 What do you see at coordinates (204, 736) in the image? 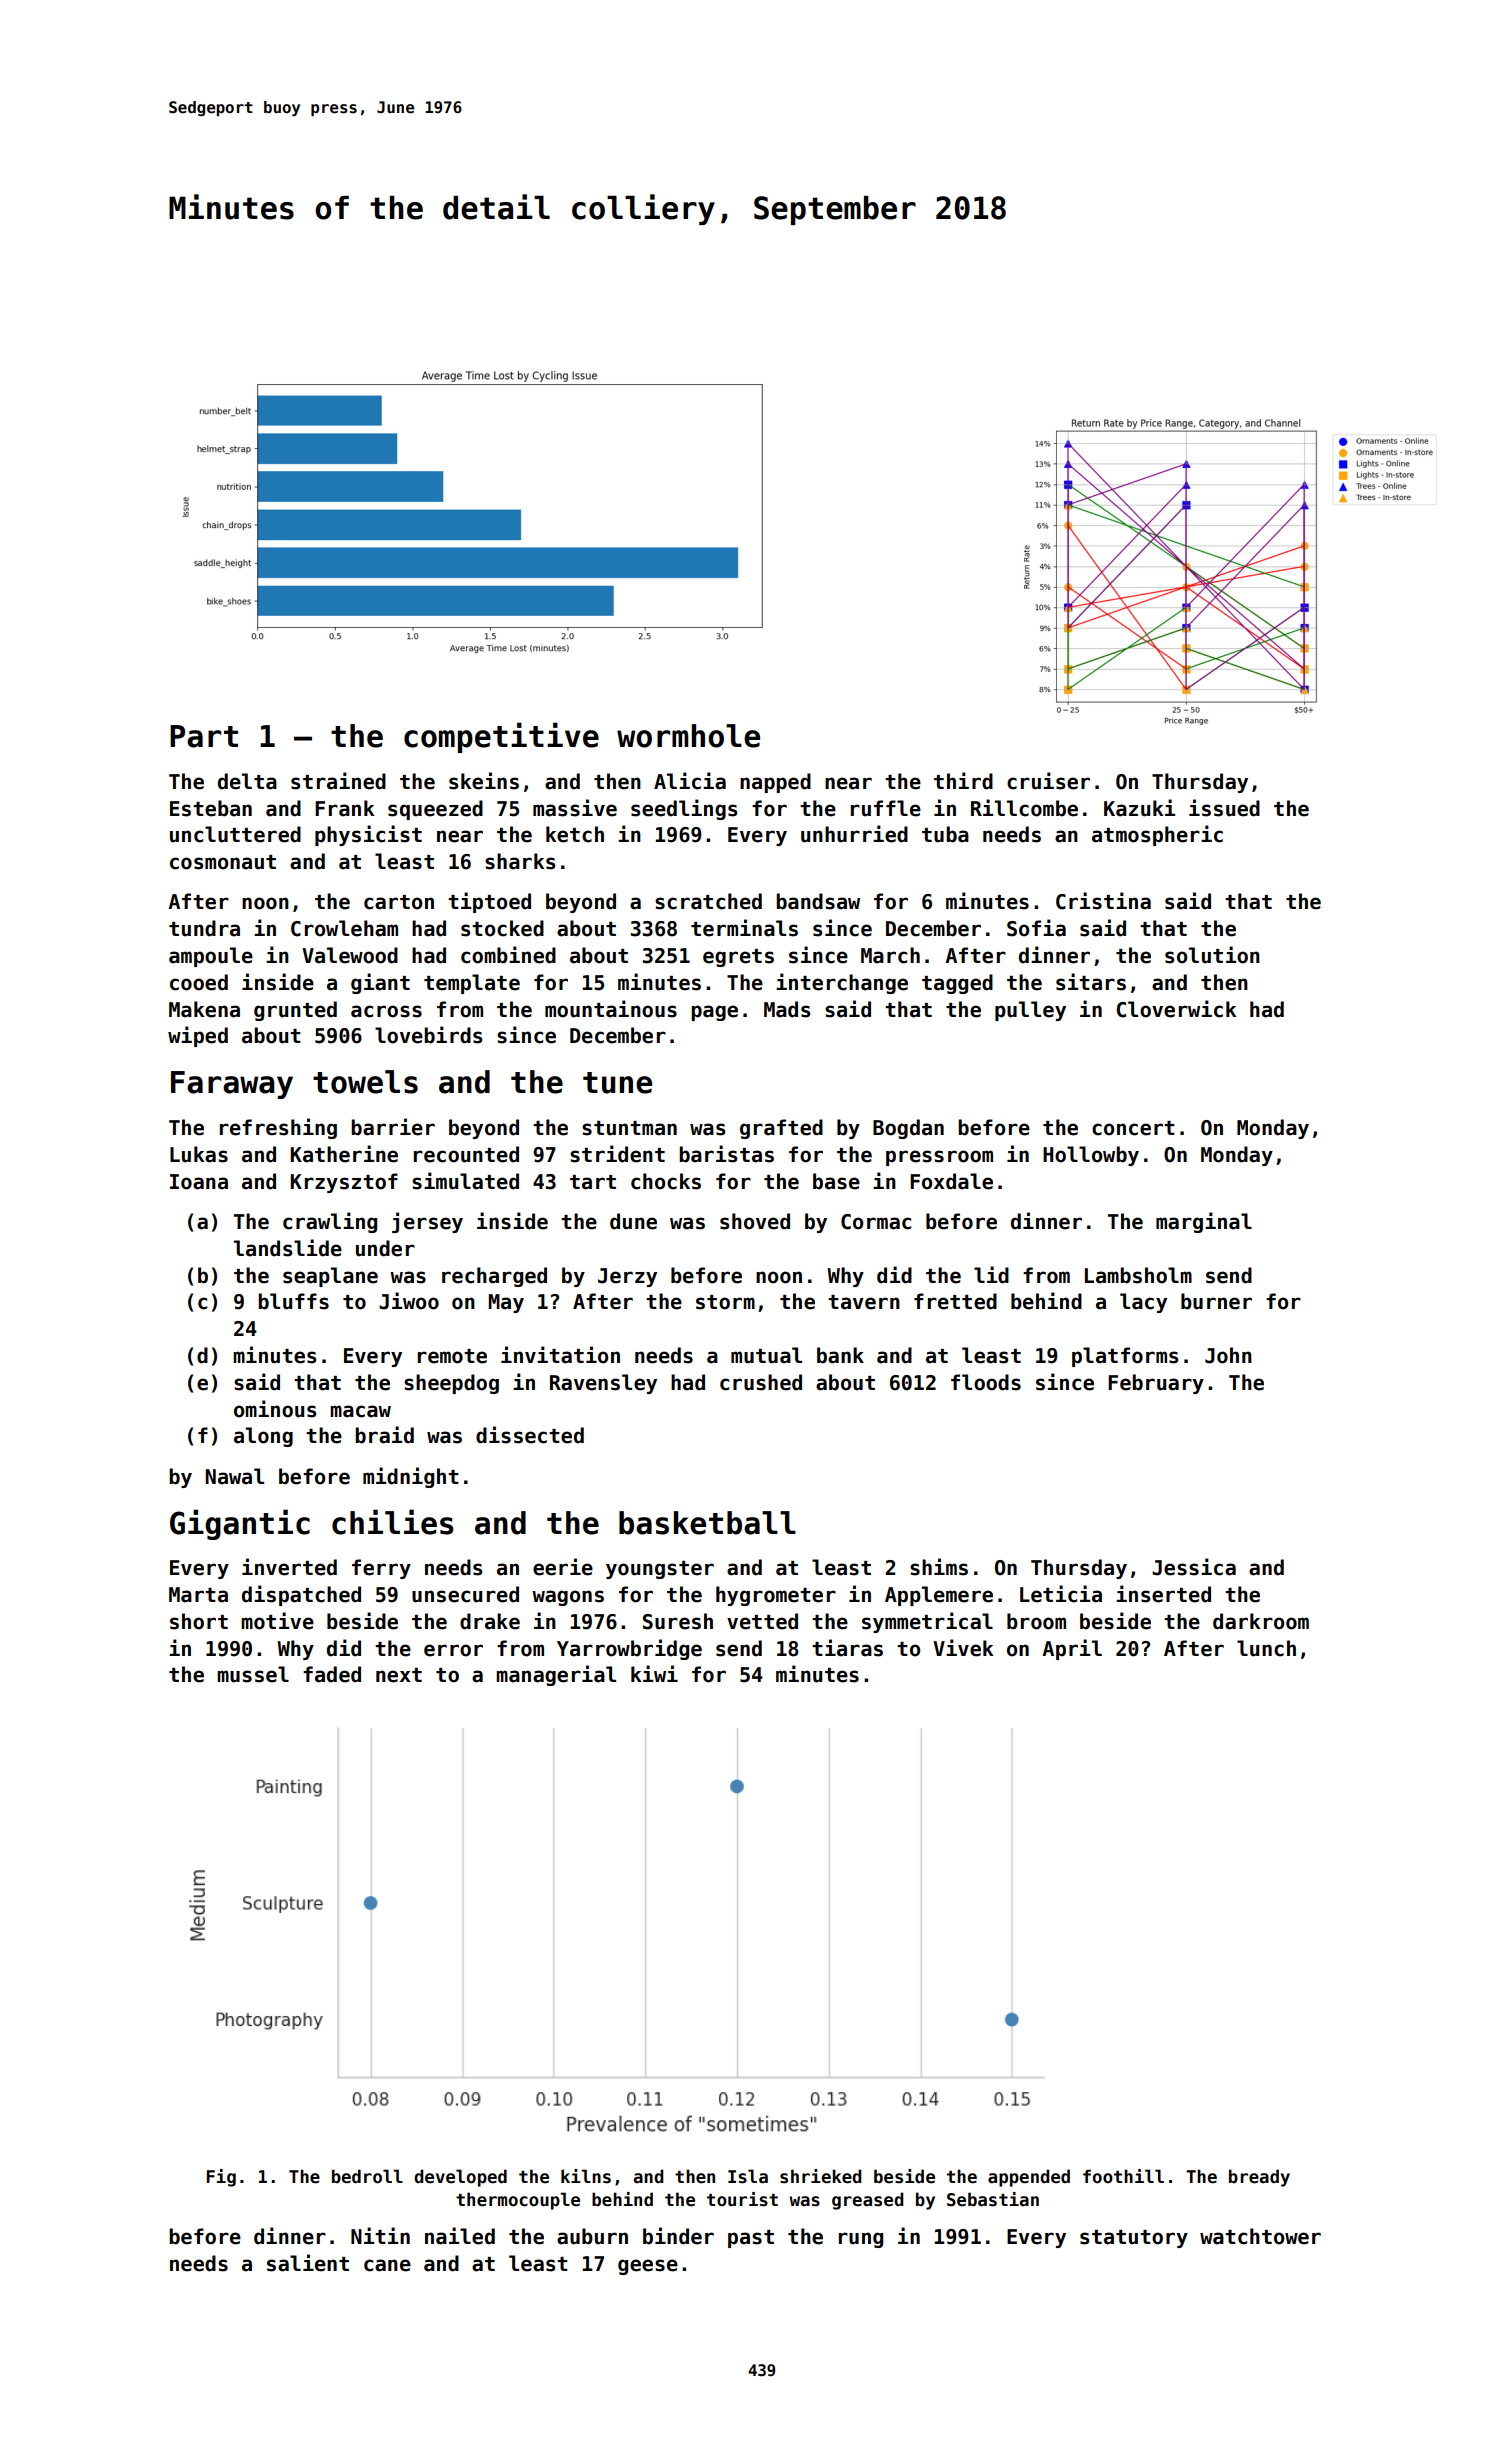
I see `Part` at bounding box center [204, 736].
